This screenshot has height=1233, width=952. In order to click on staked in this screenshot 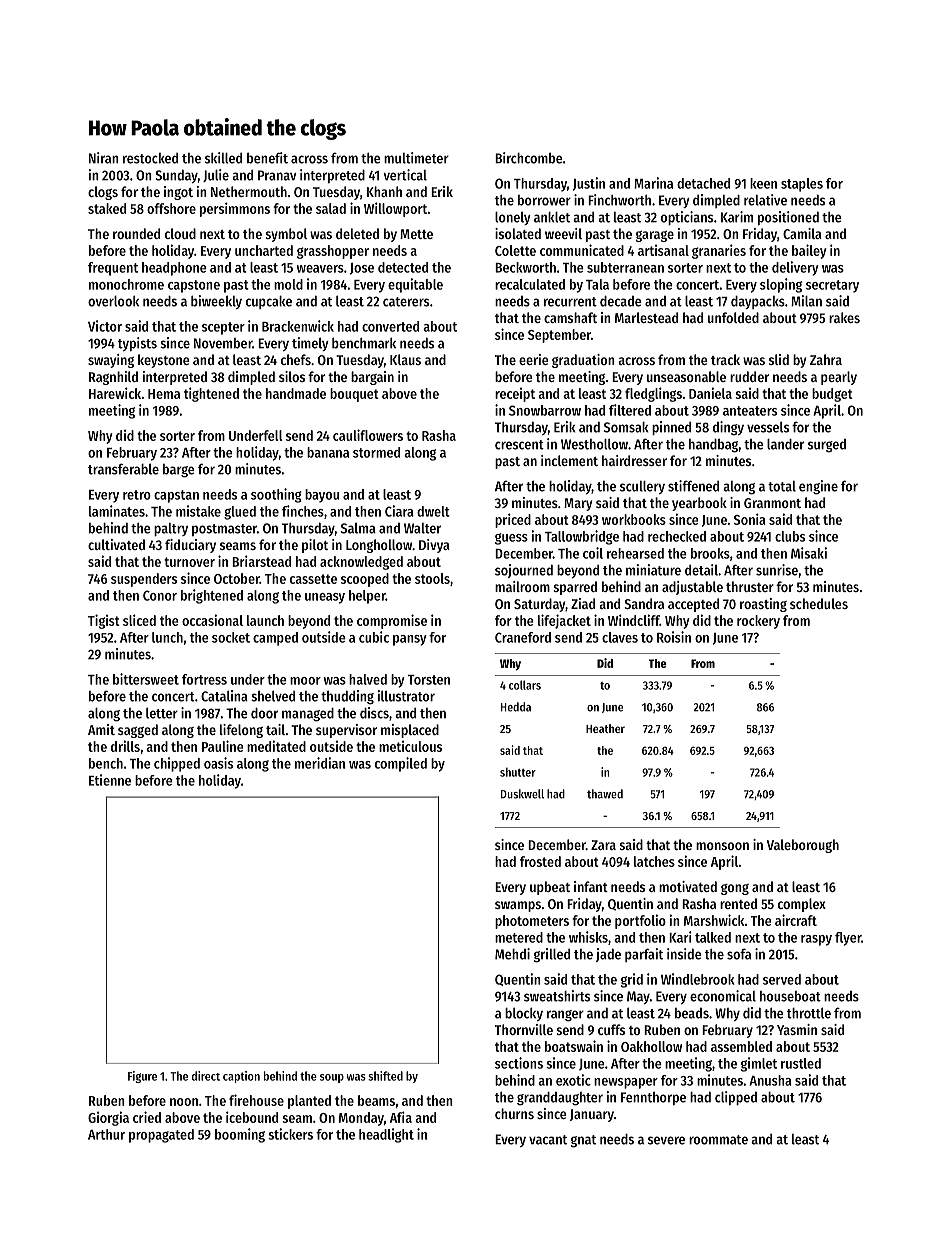, I will do `click(107, 208)`.
